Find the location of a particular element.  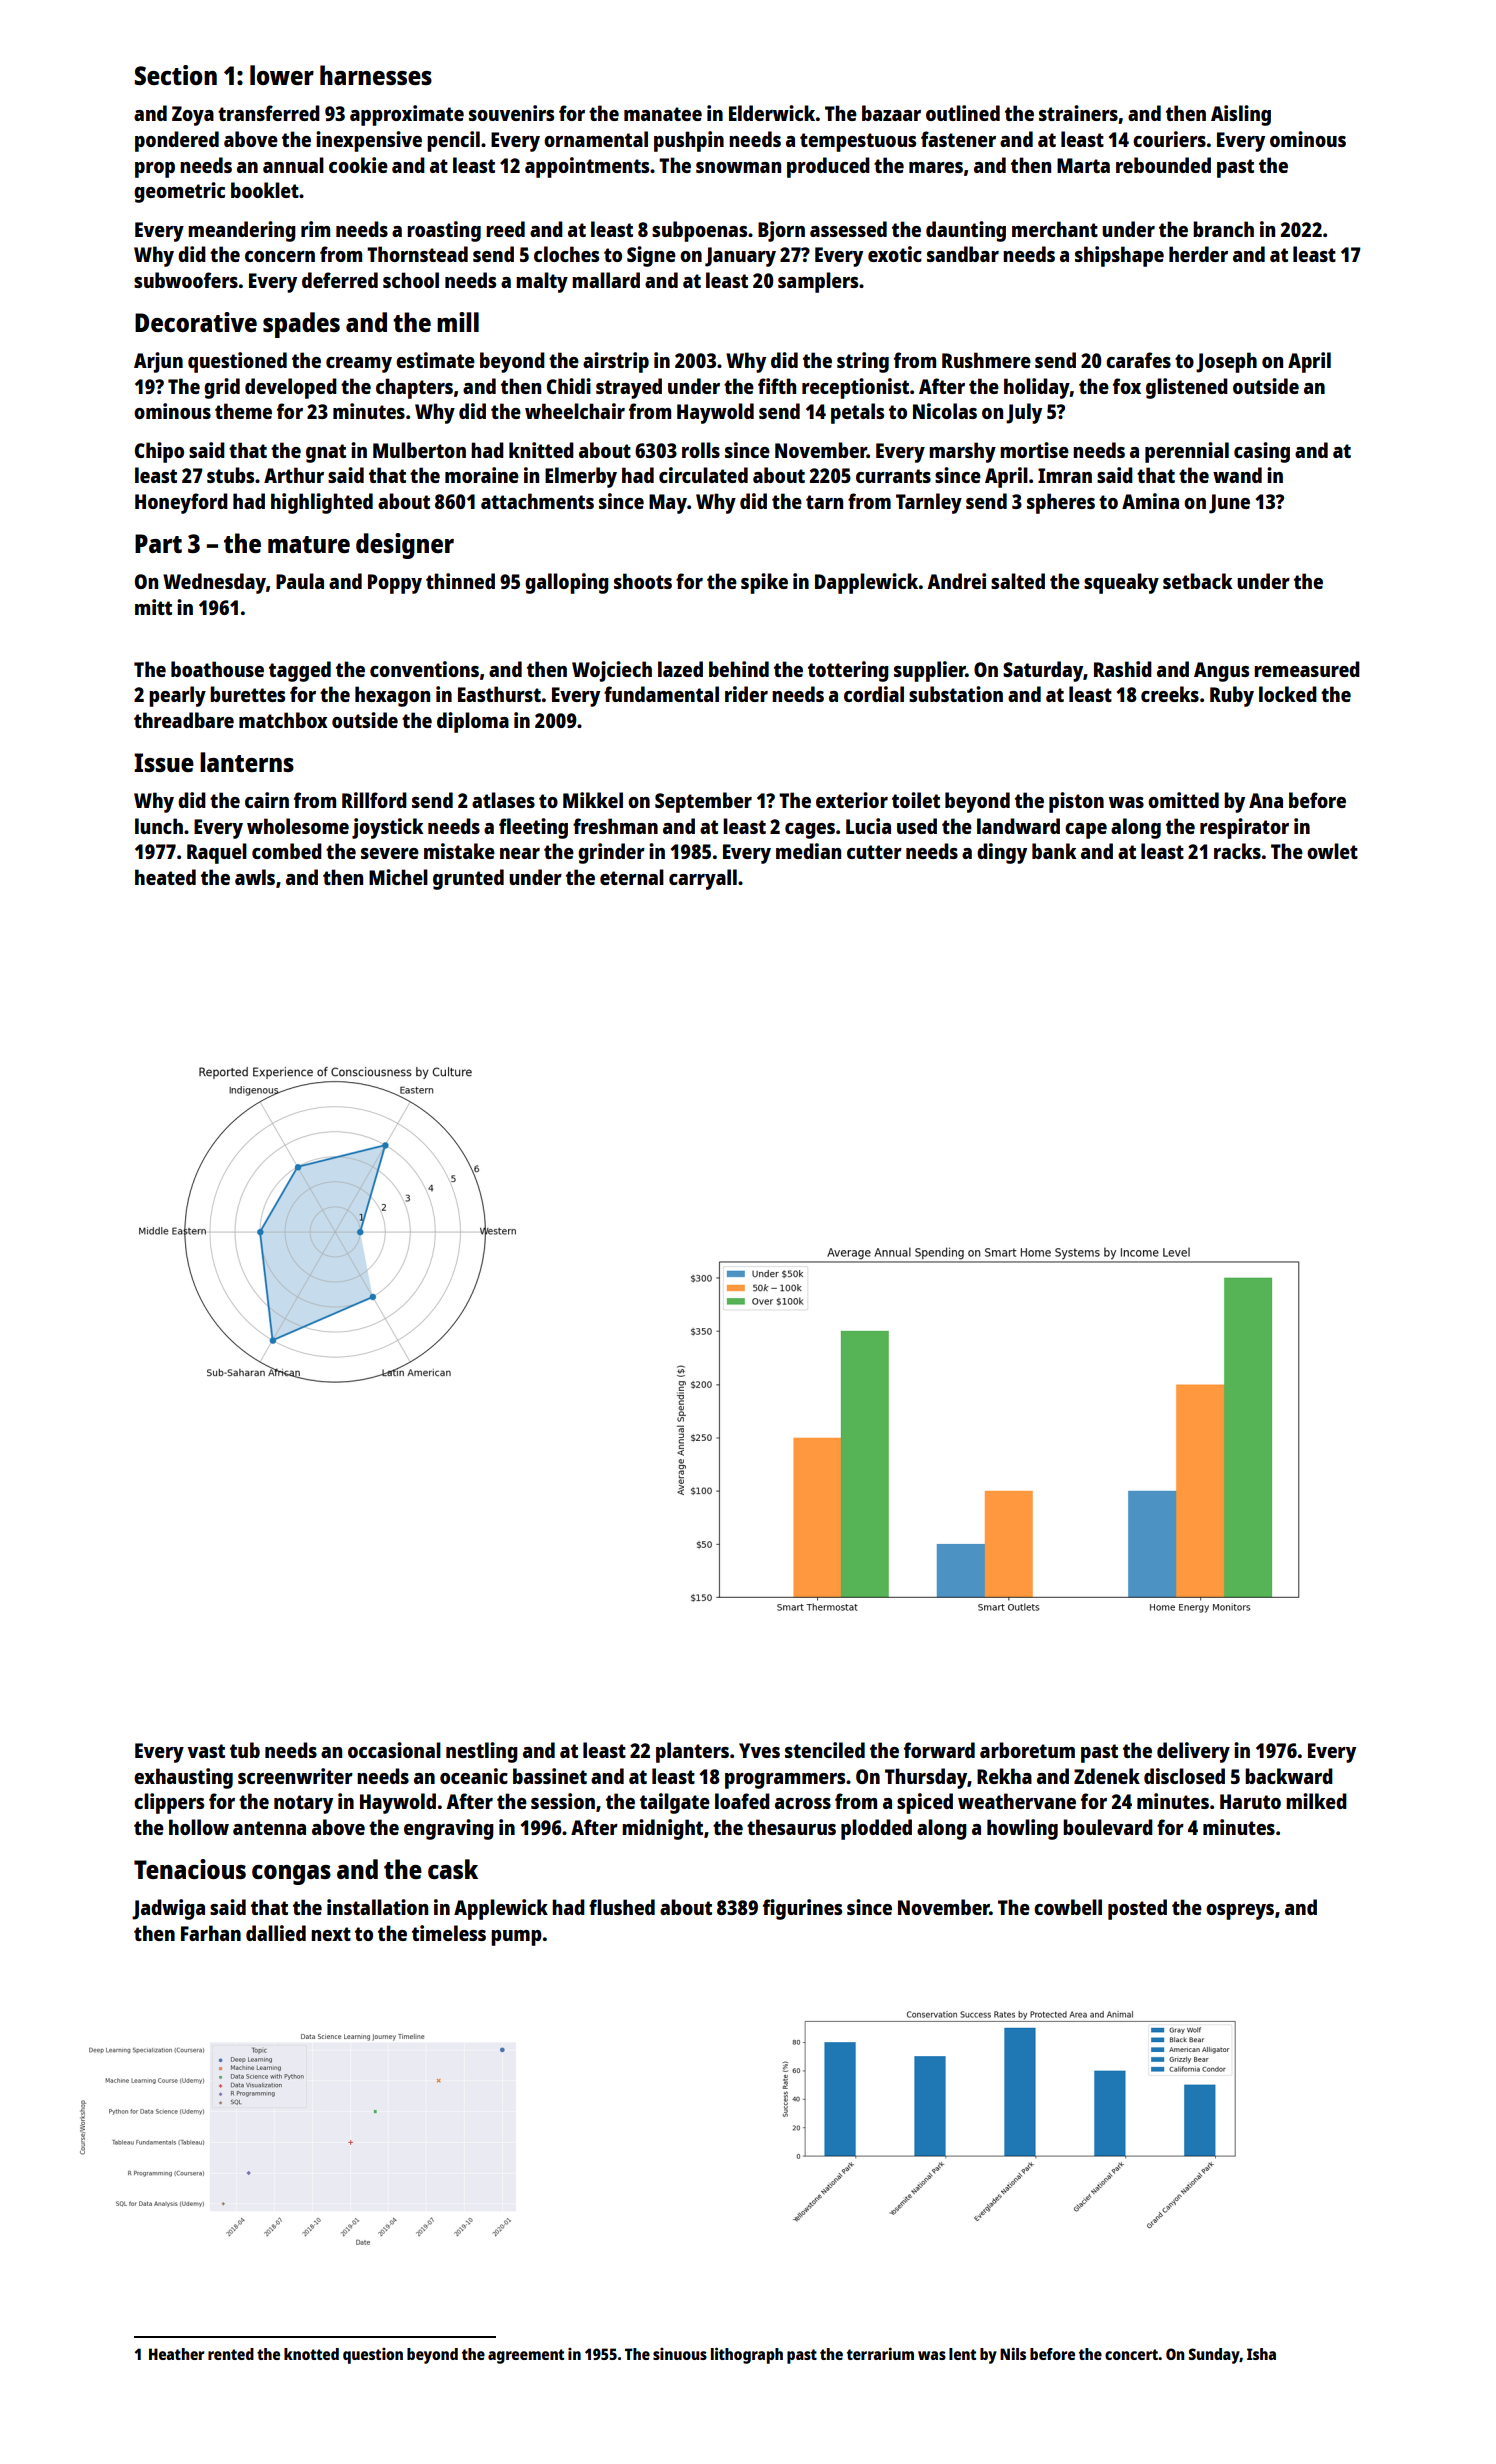

agreement is located at coordinates (526, 2356).
